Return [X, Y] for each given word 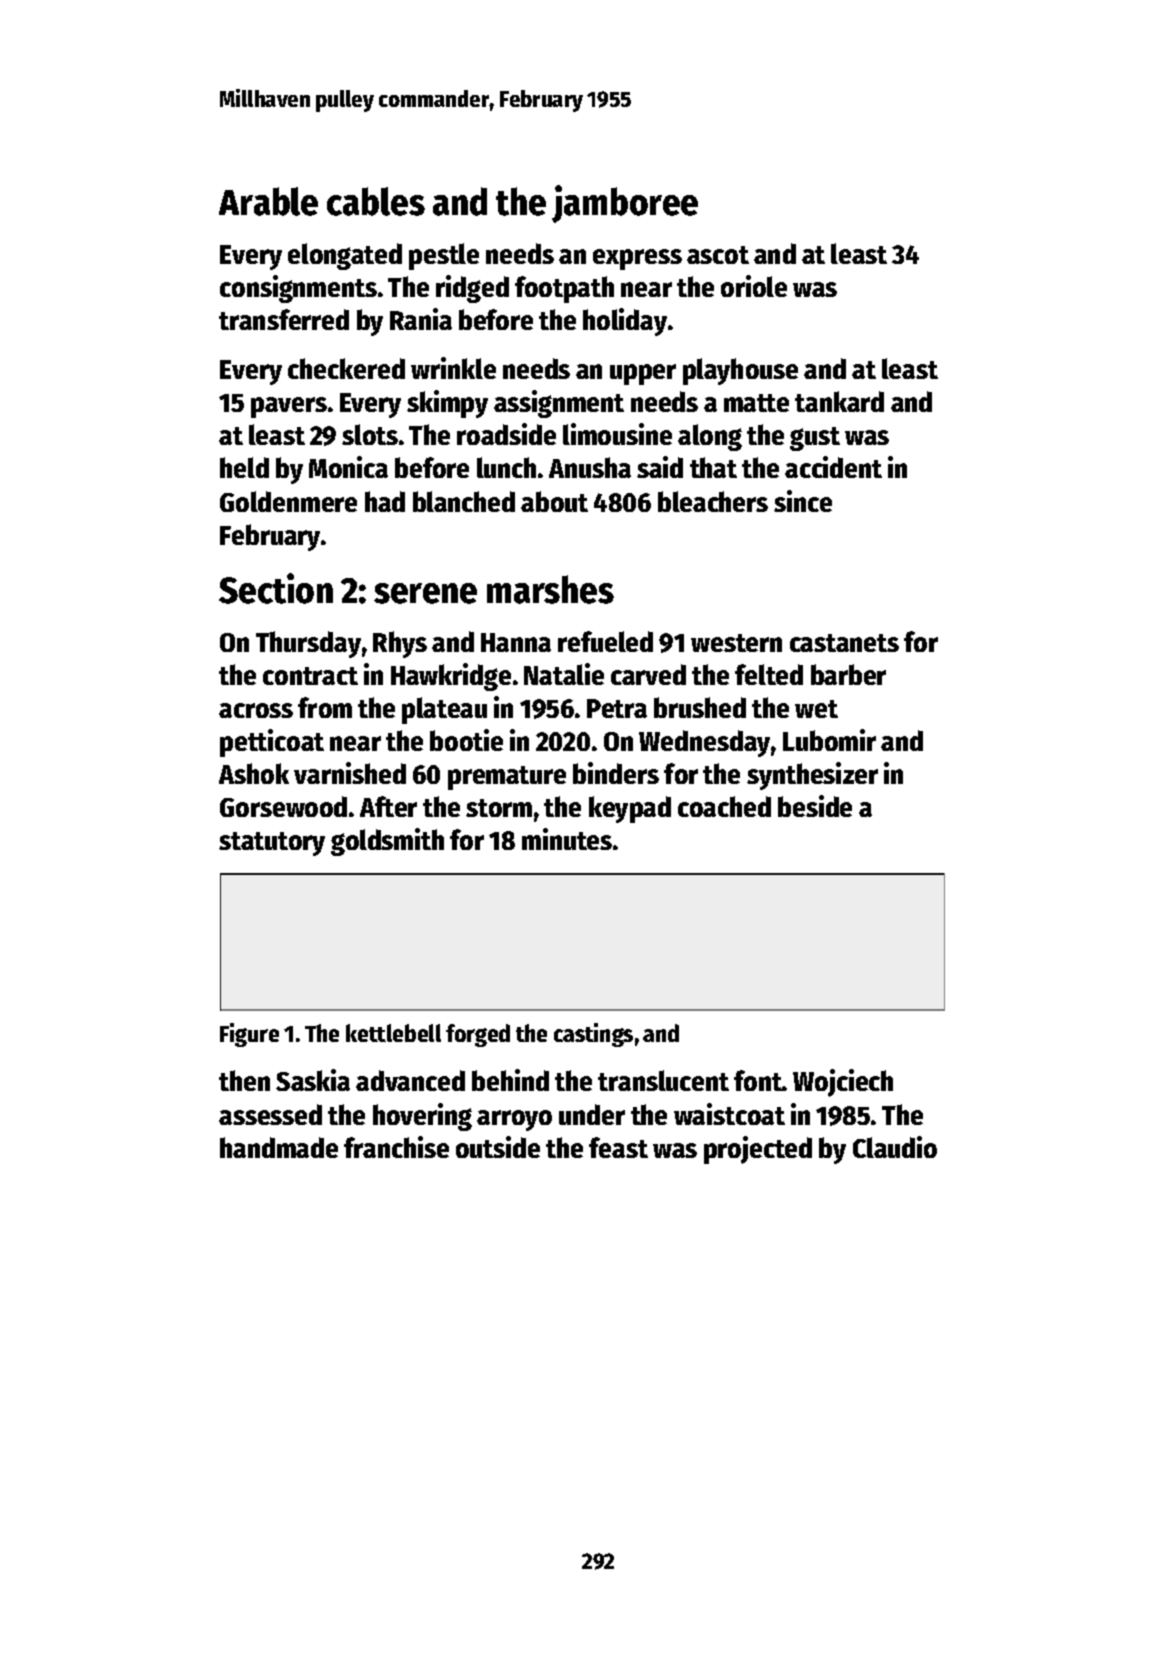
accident [833, 467]
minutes [567, 839]
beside [815, 806]
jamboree [625, 204]
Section [276, 588]
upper [643, 374]
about [554, 501]
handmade [279, 1147]
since [803, 501]
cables [376, 201]
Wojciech [843, 1083]
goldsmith [387, 842]
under [592, 1114]
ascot [718, 255]
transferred [284, 319]
